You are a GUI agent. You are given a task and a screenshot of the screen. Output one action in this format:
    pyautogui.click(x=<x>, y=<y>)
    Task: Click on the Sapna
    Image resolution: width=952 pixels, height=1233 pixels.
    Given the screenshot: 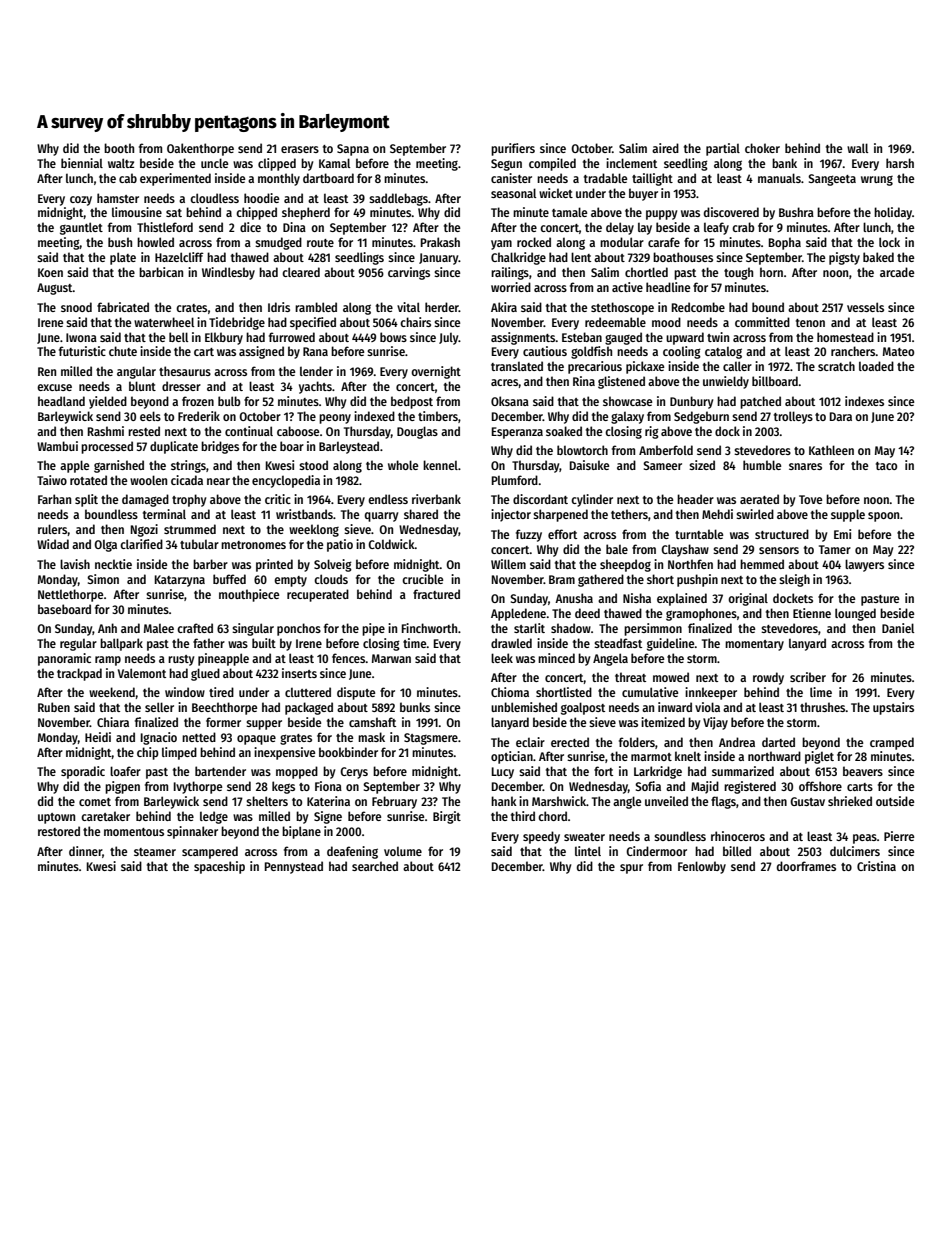 What is the action you would take?
    pyautogui.click(x=353, y=150)
